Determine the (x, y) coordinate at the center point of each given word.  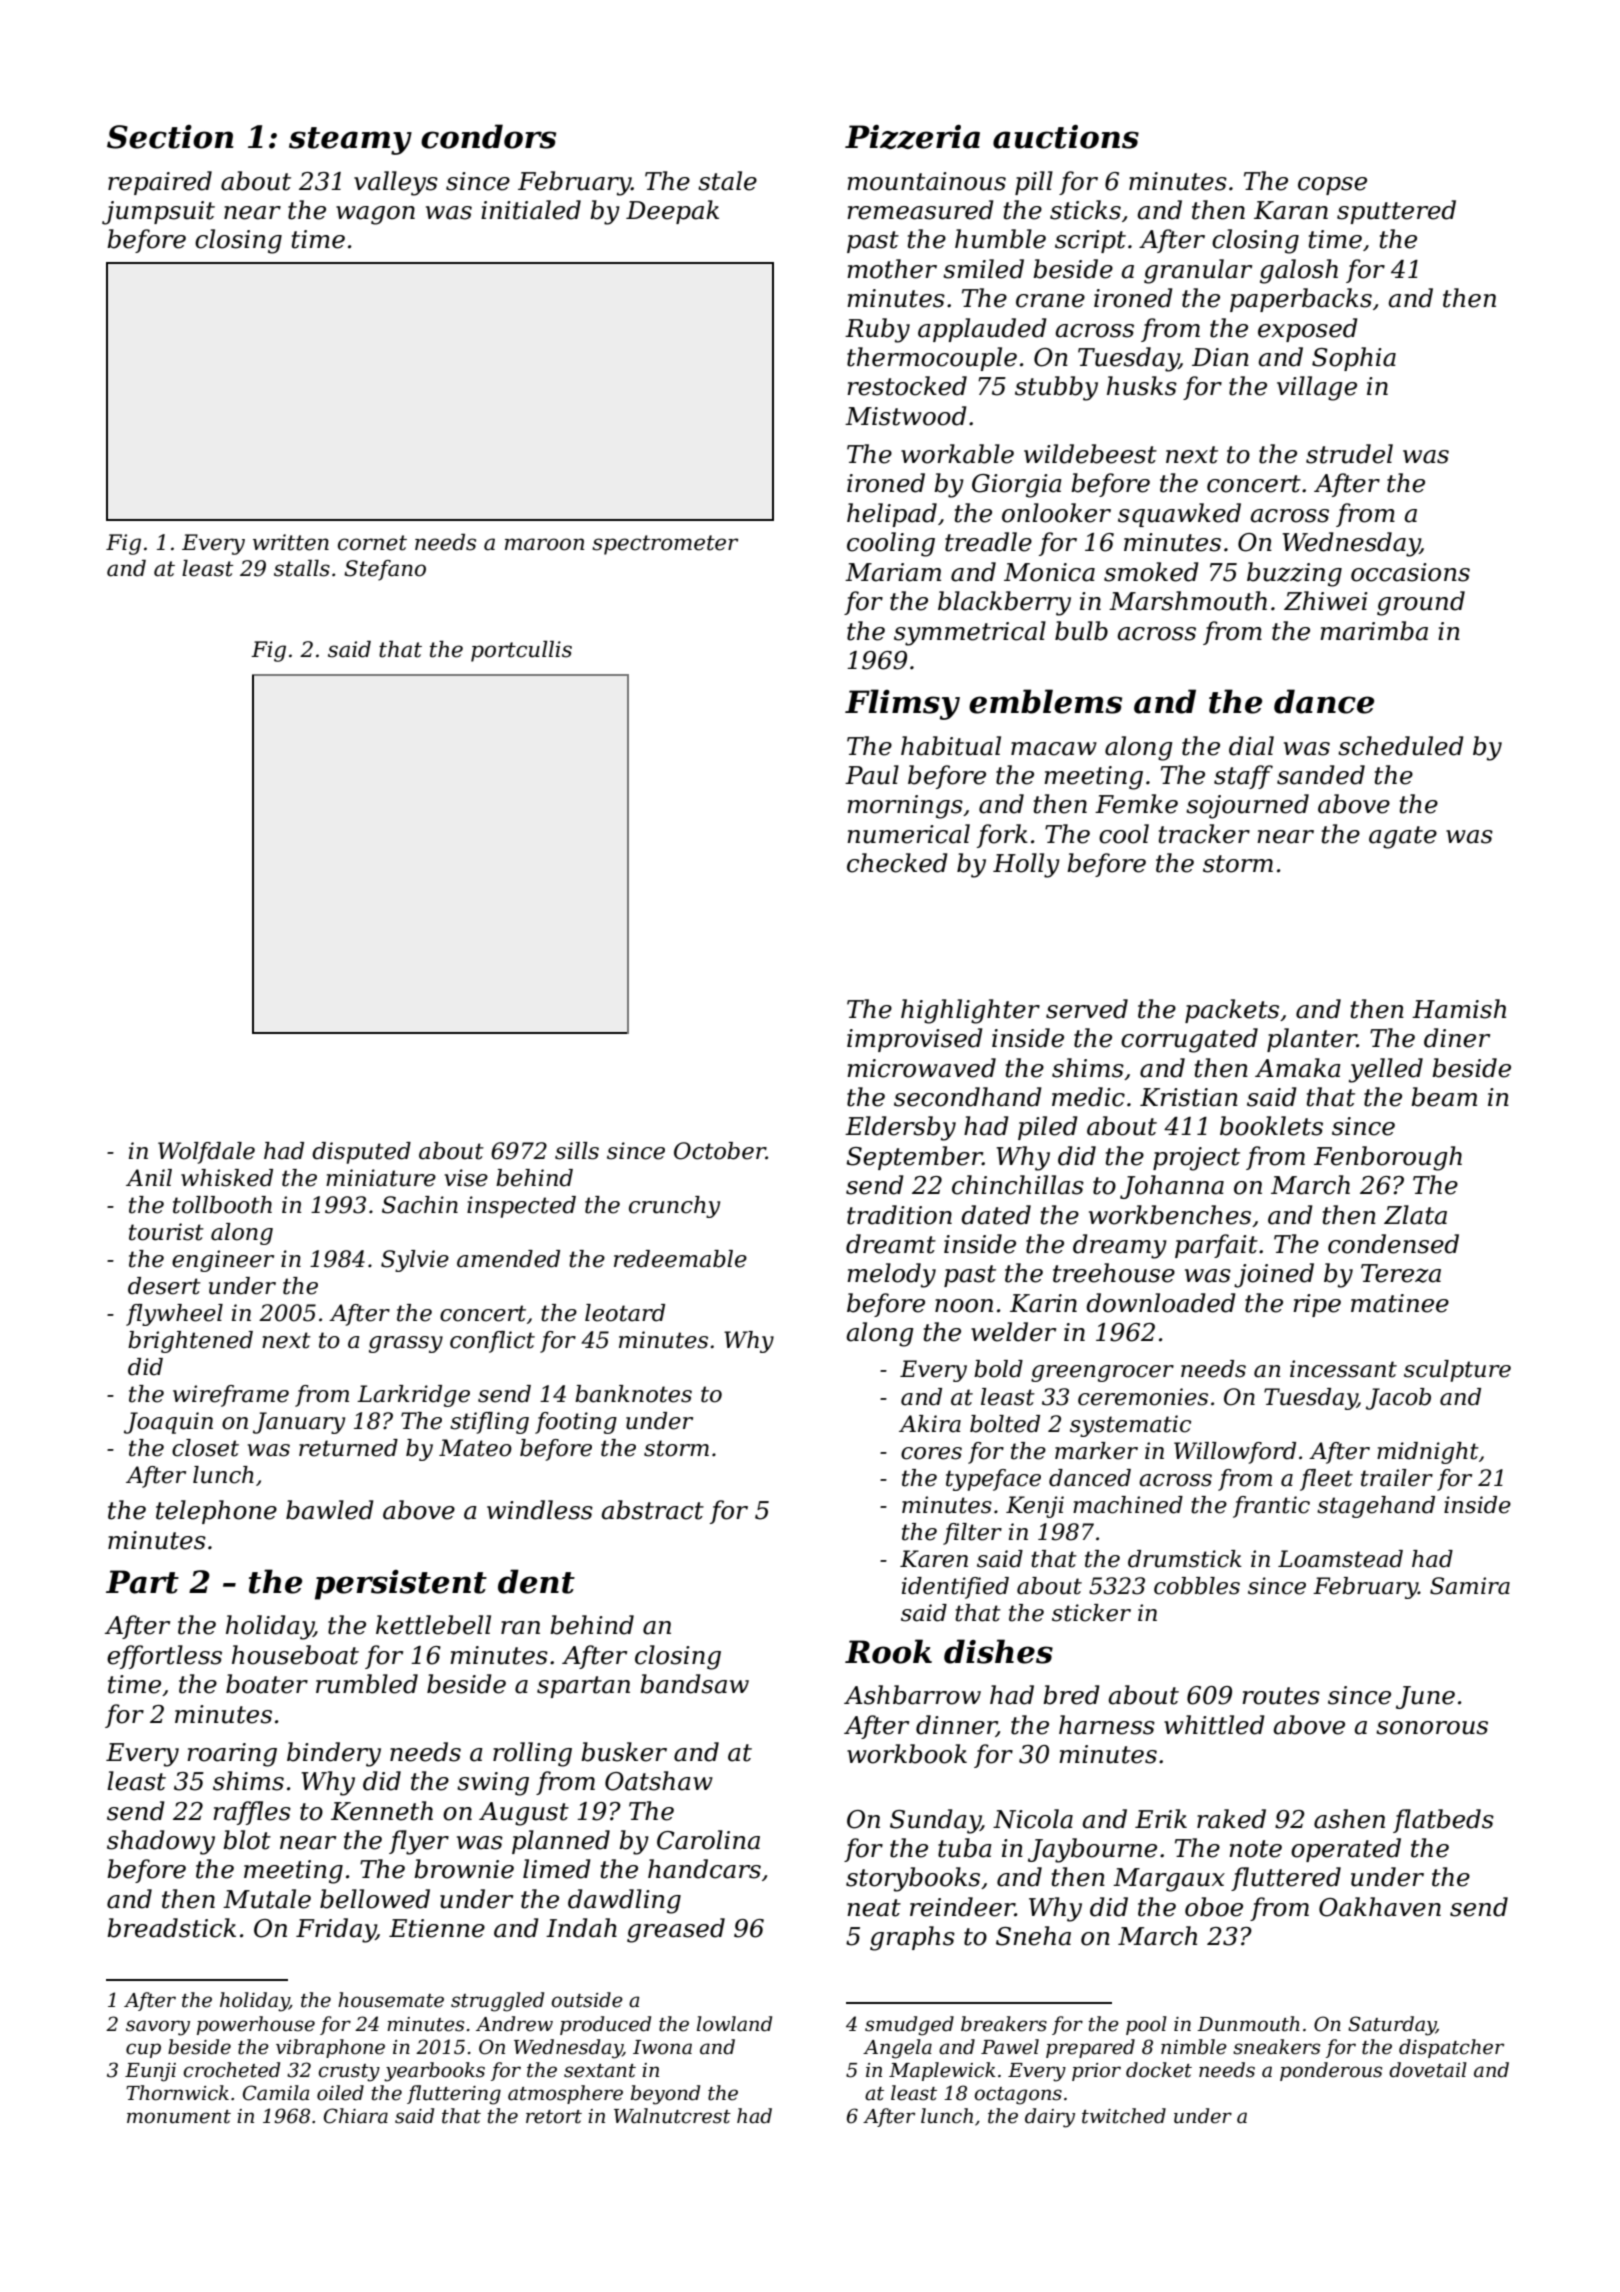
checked (897, 863)
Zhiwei (1326, 601)
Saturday (1392, 2026)
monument (179, 2117)
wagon (375, 215)
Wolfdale (206, 1153)
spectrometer (665, 545)
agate (1403, 837)
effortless (164, 1657)
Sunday (935, 1821)
